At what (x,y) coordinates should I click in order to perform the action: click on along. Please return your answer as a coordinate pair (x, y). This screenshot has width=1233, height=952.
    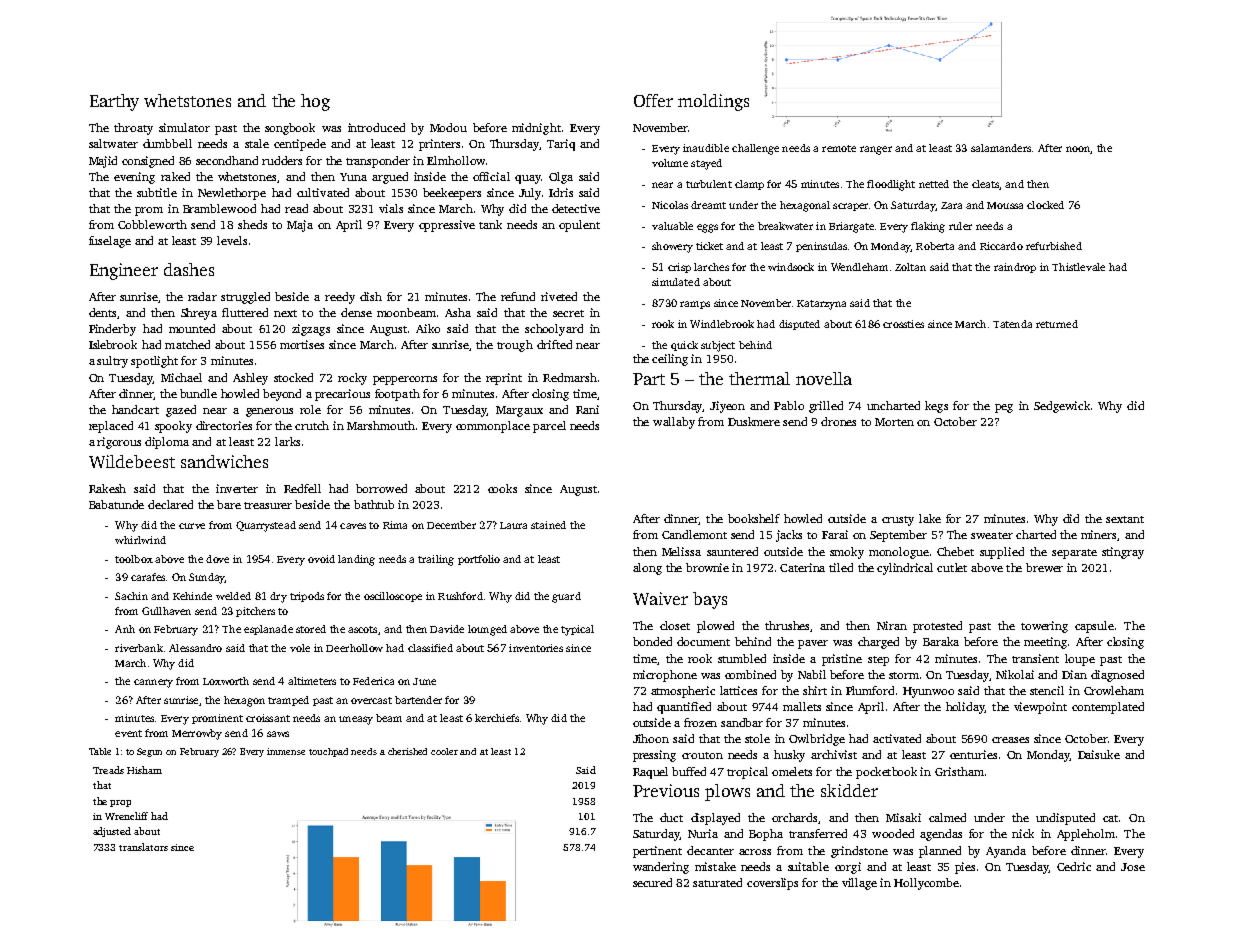
    Looking at the image, I should click on (647, 569).
